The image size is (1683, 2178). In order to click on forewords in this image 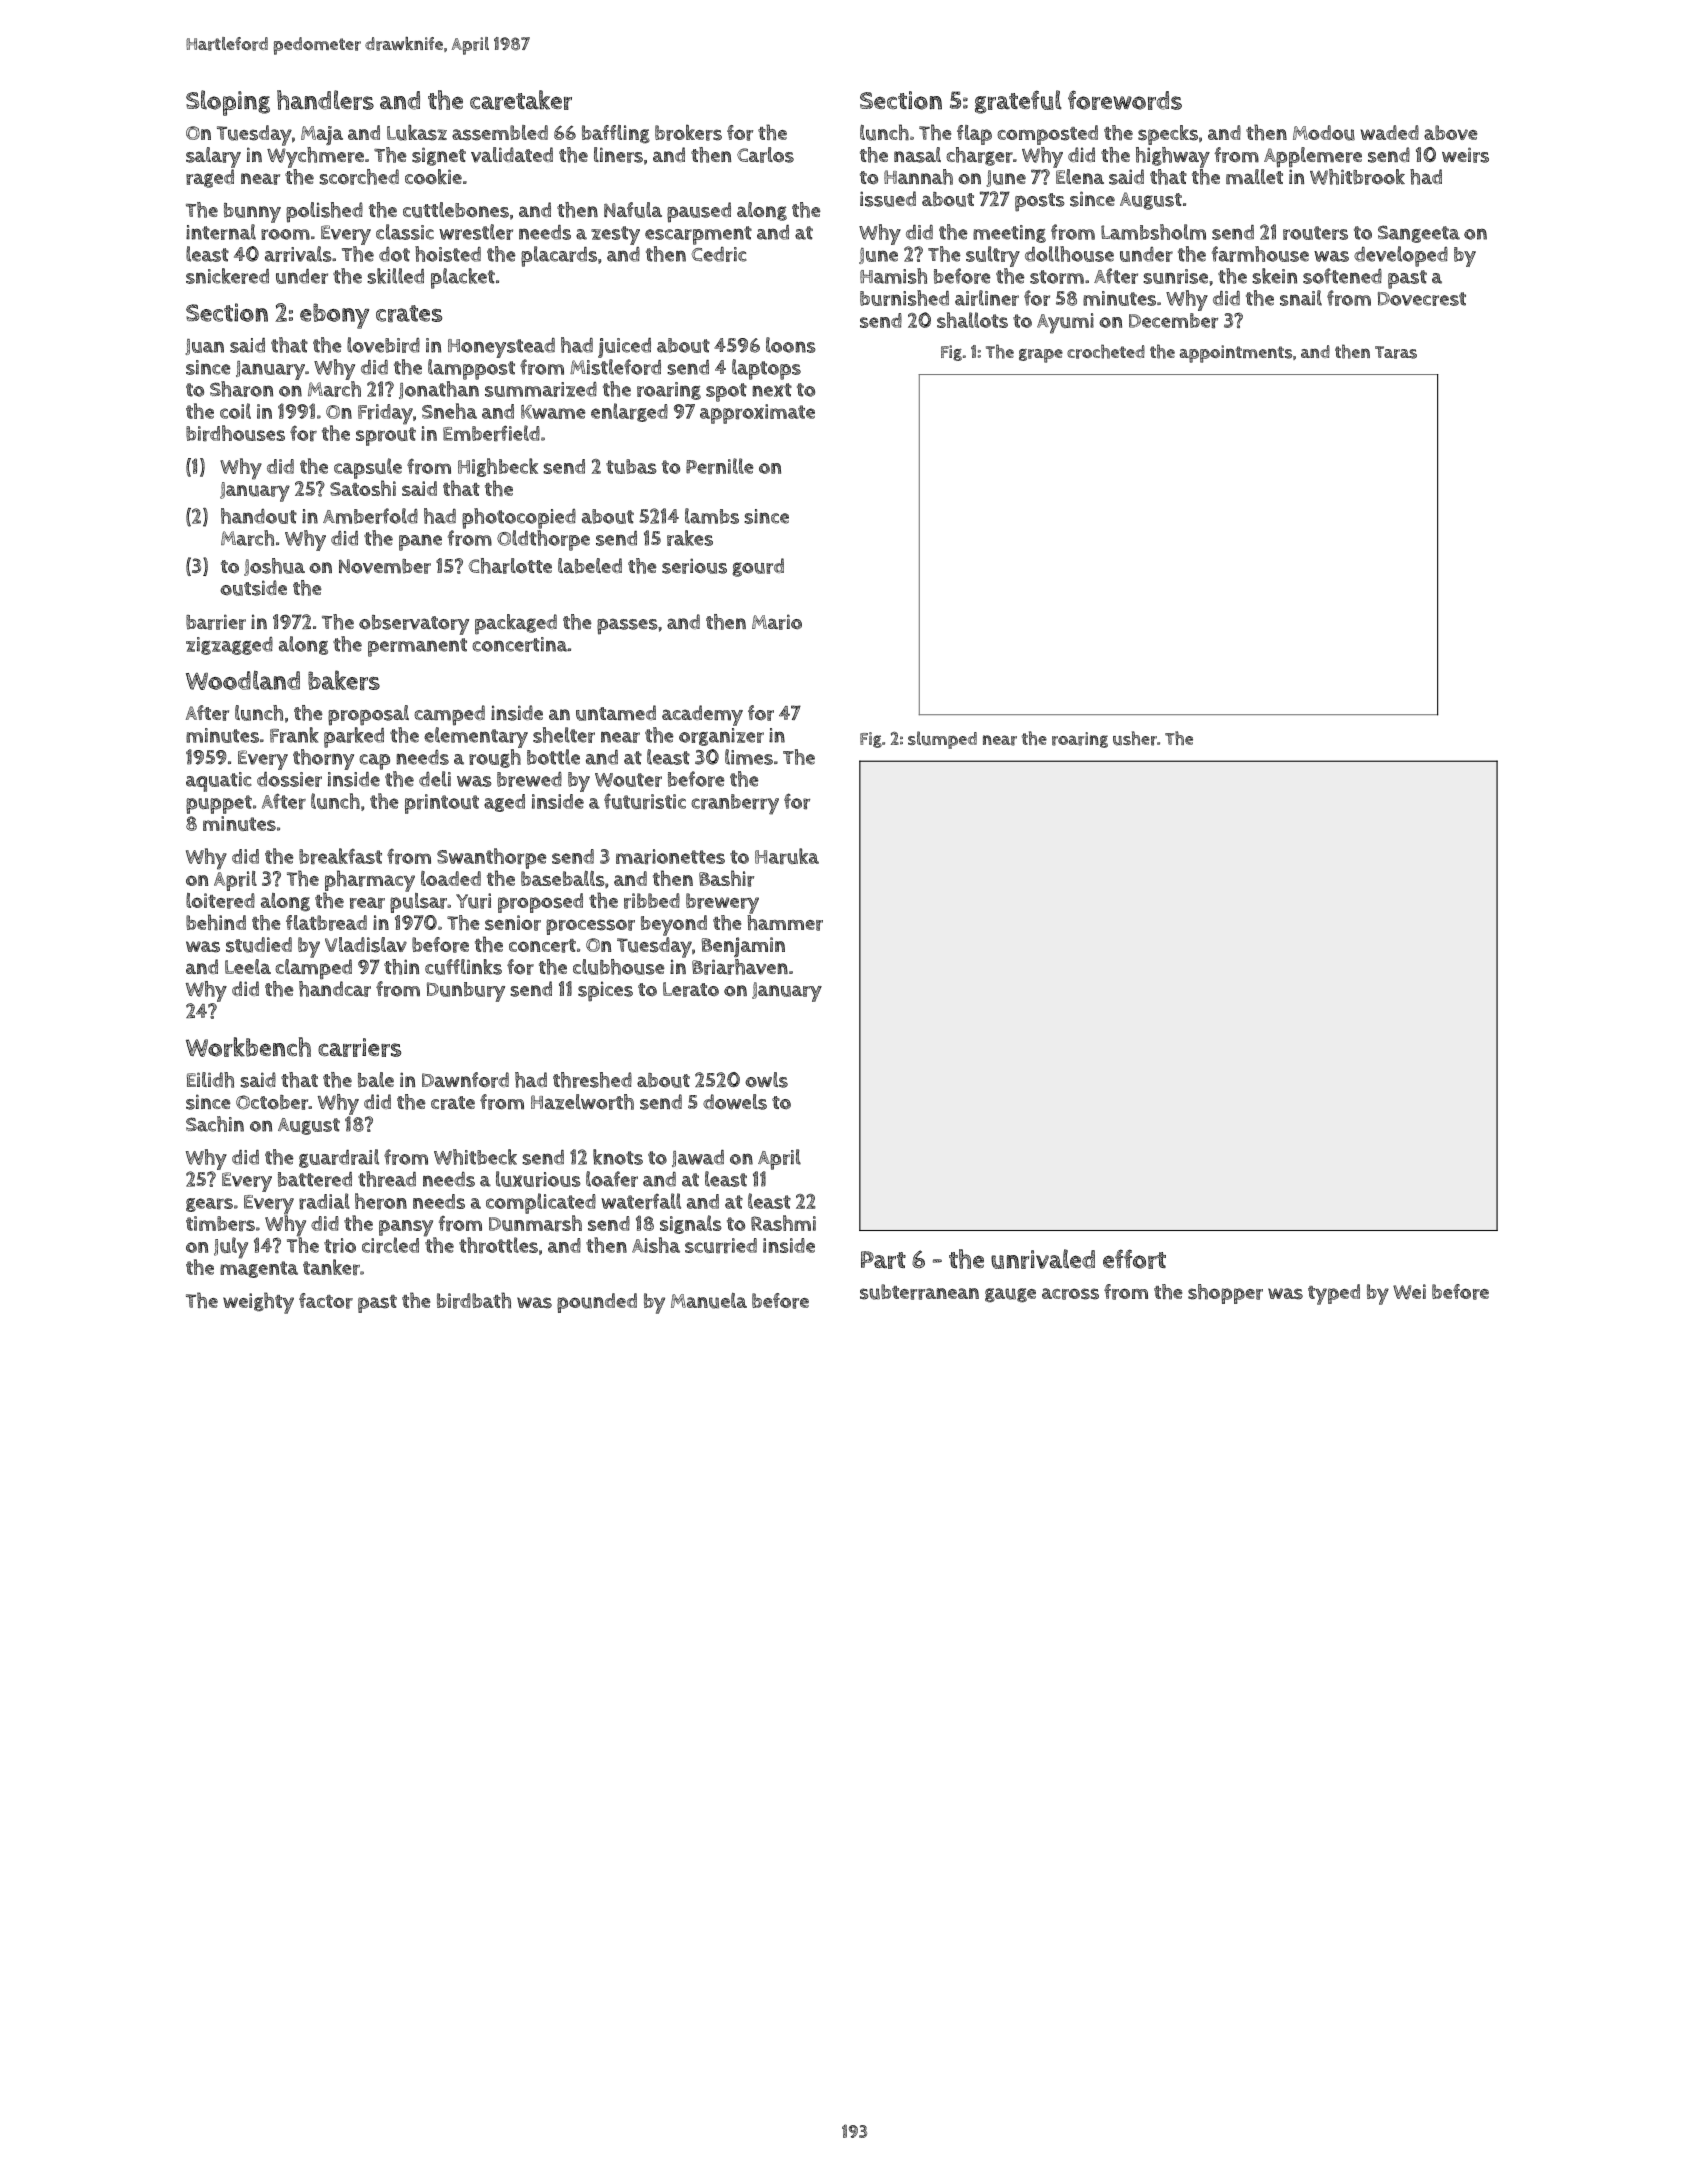, I will do `click(1125, 100)`.
